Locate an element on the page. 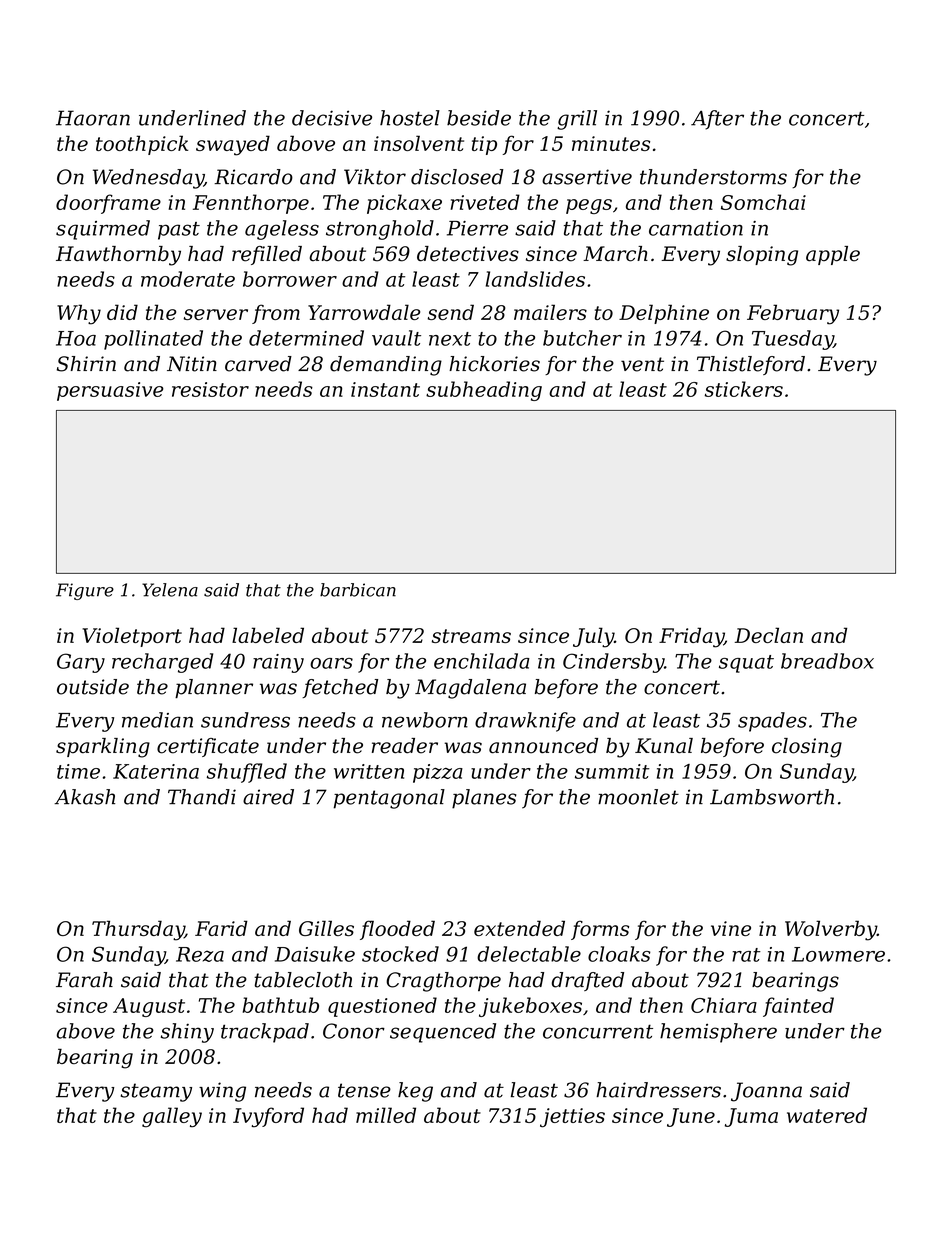 The image size is (952, 1233). instant is located at coordinates (385, 389).
